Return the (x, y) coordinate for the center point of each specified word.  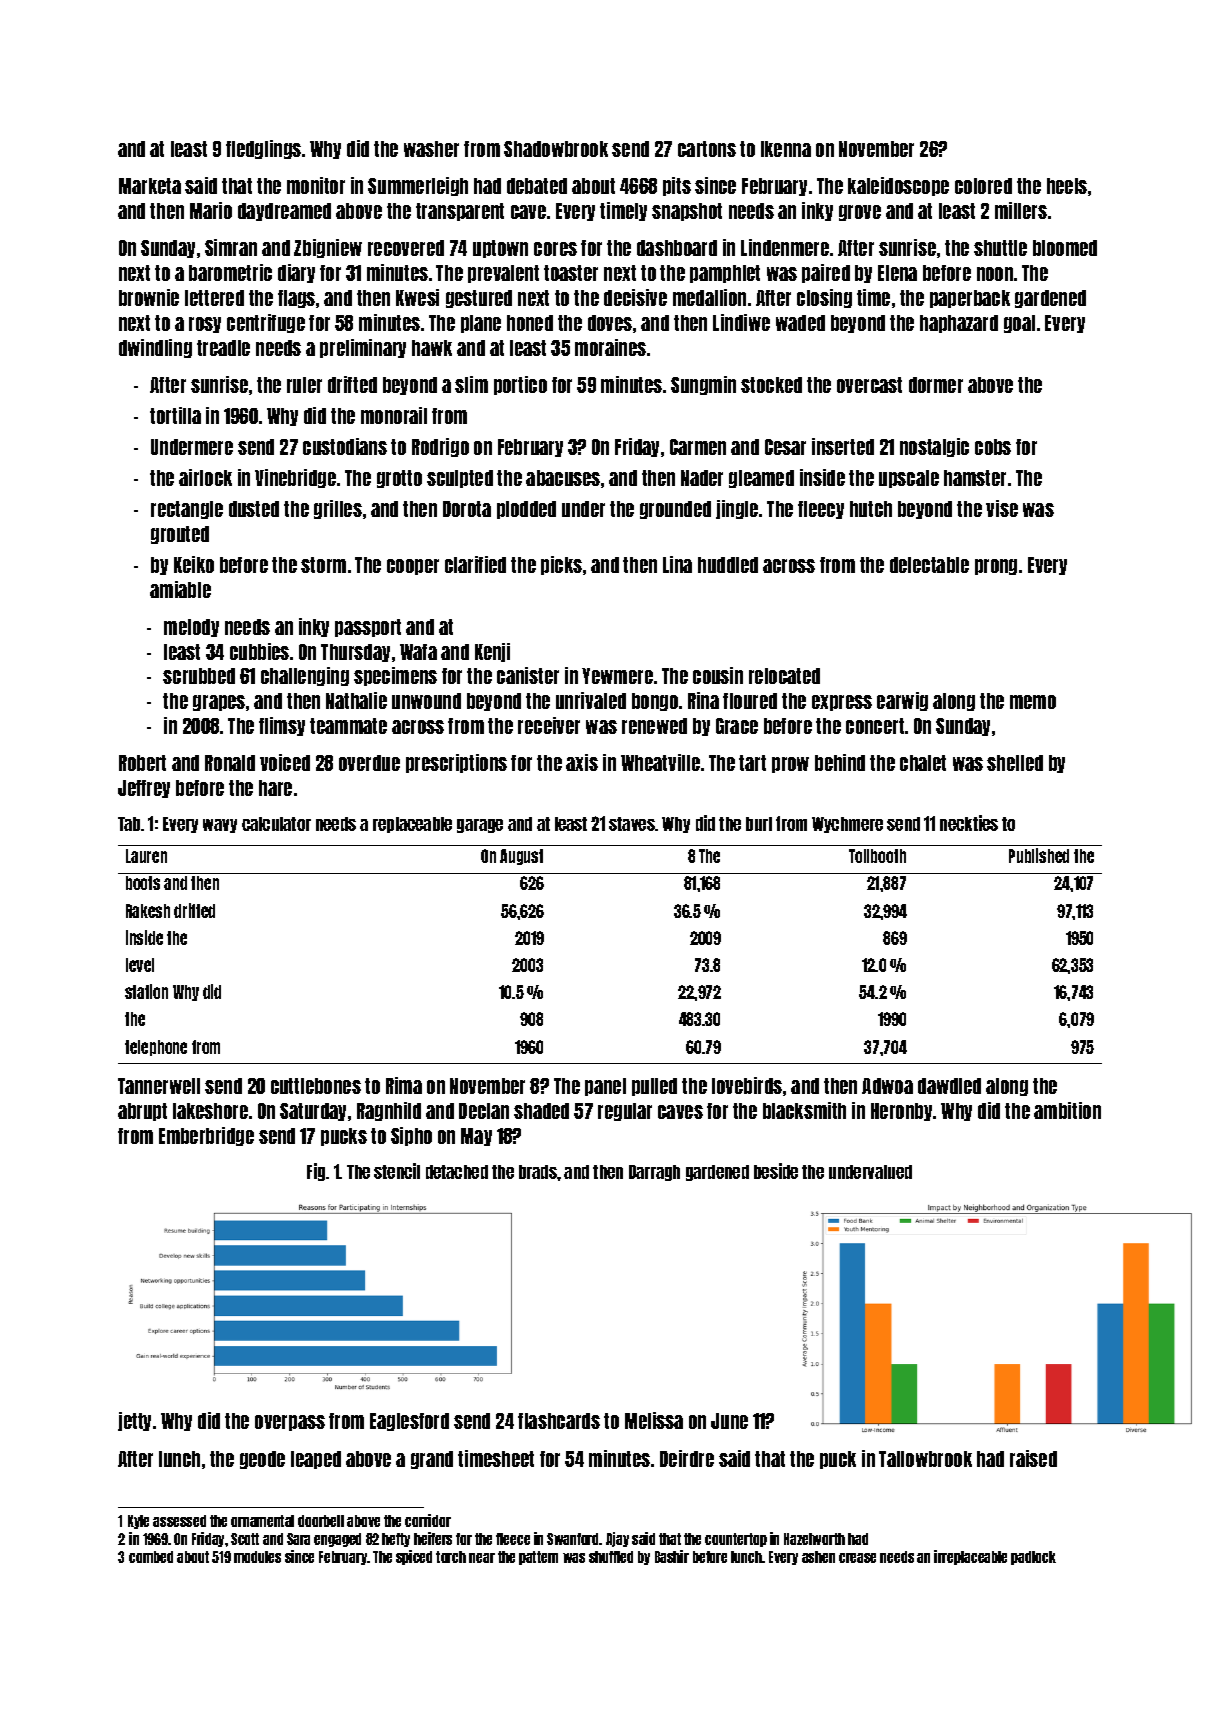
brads (538, 1172)
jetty (134, 1421)
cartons (707, 149)
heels (1067, 186)
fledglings (263, 149)
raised (1033, 1458)
